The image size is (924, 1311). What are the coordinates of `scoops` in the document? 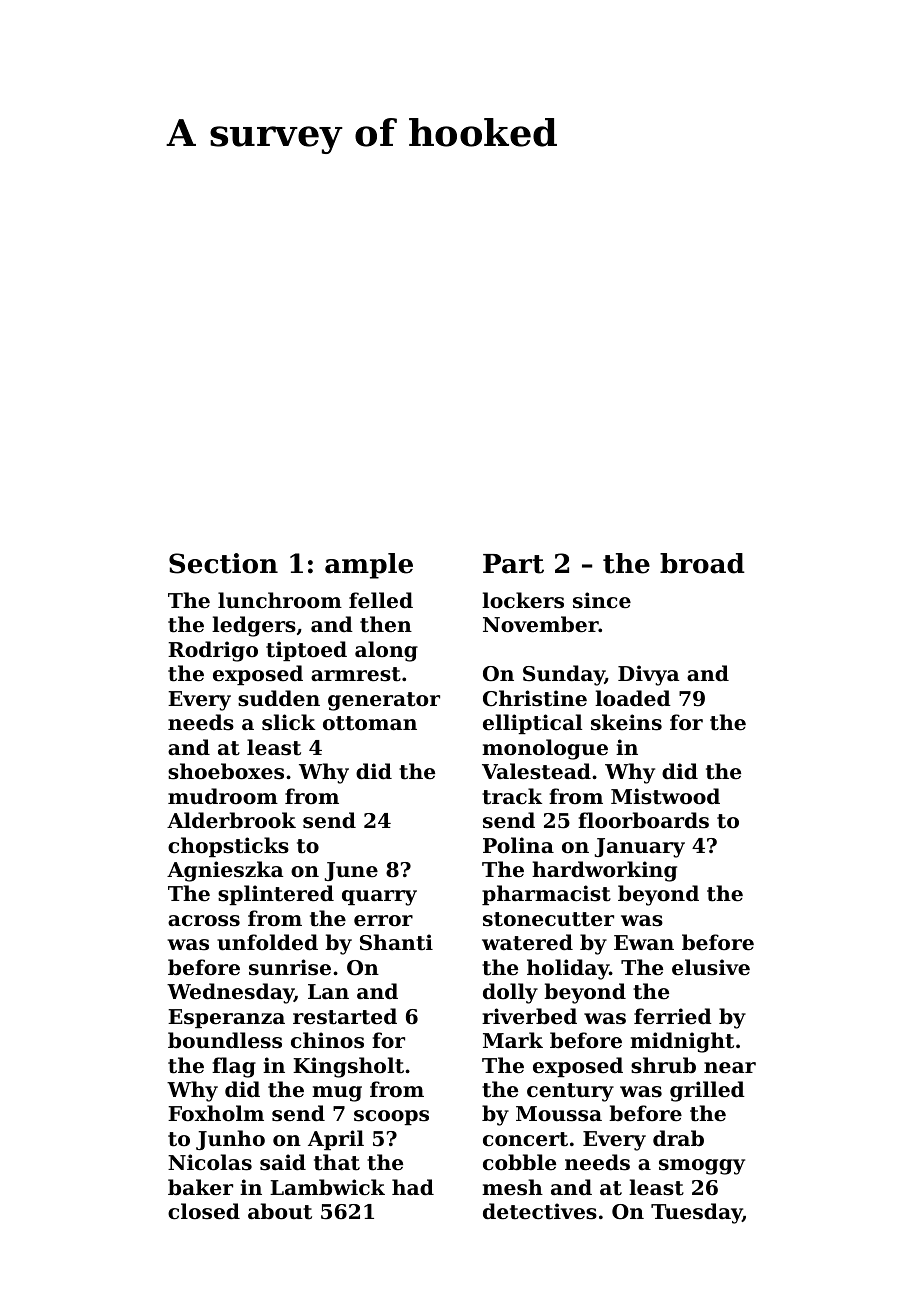 It's located at (391, 1117).
